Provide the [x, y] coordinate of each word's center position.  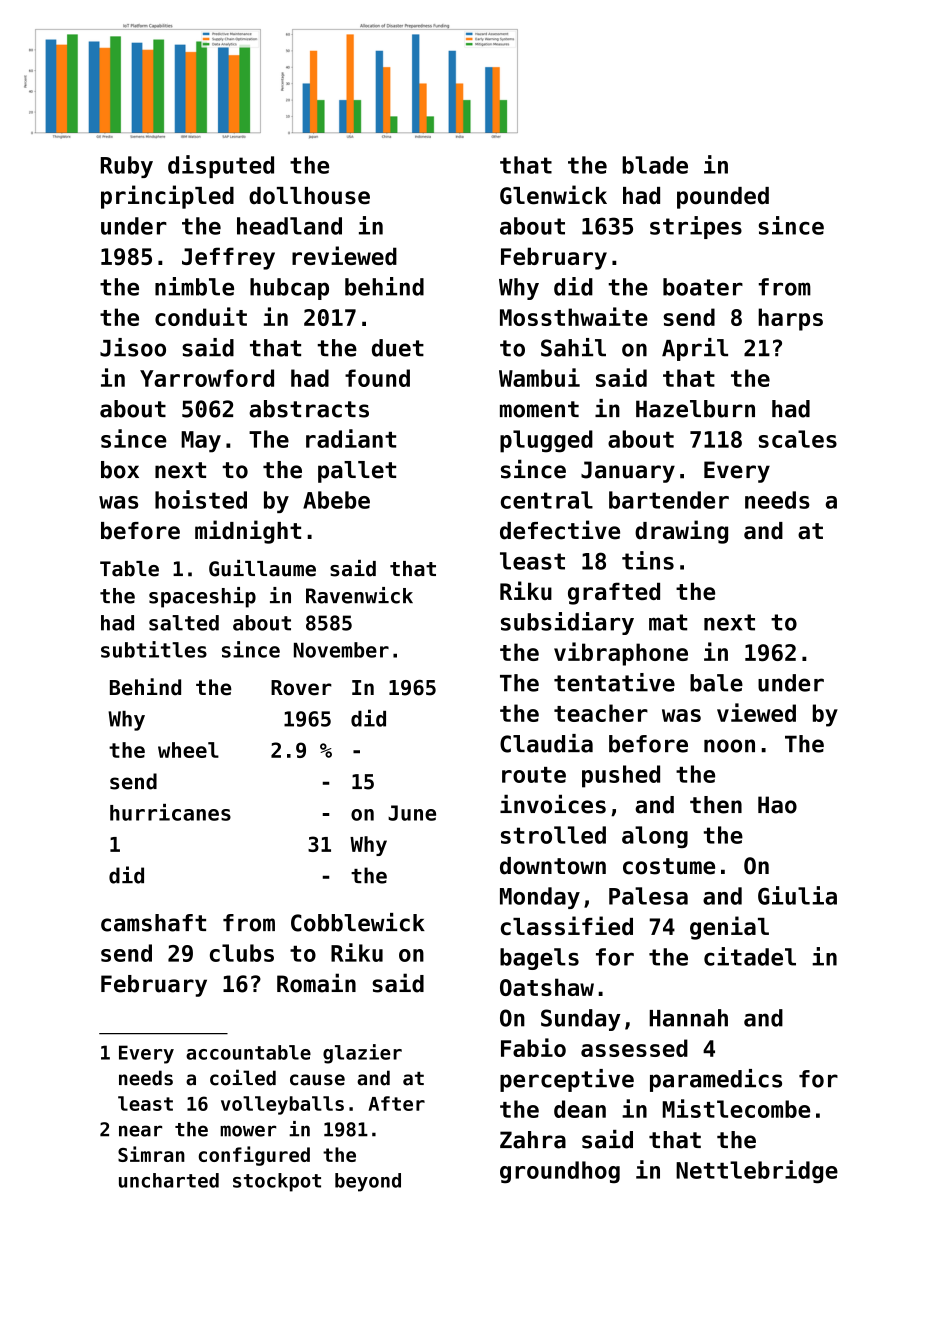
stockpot [277, 1182]
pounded [723, 198]
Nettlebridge [757, 1172]
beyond [368, 1182]
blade [655, 165]
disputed [221, 166]
